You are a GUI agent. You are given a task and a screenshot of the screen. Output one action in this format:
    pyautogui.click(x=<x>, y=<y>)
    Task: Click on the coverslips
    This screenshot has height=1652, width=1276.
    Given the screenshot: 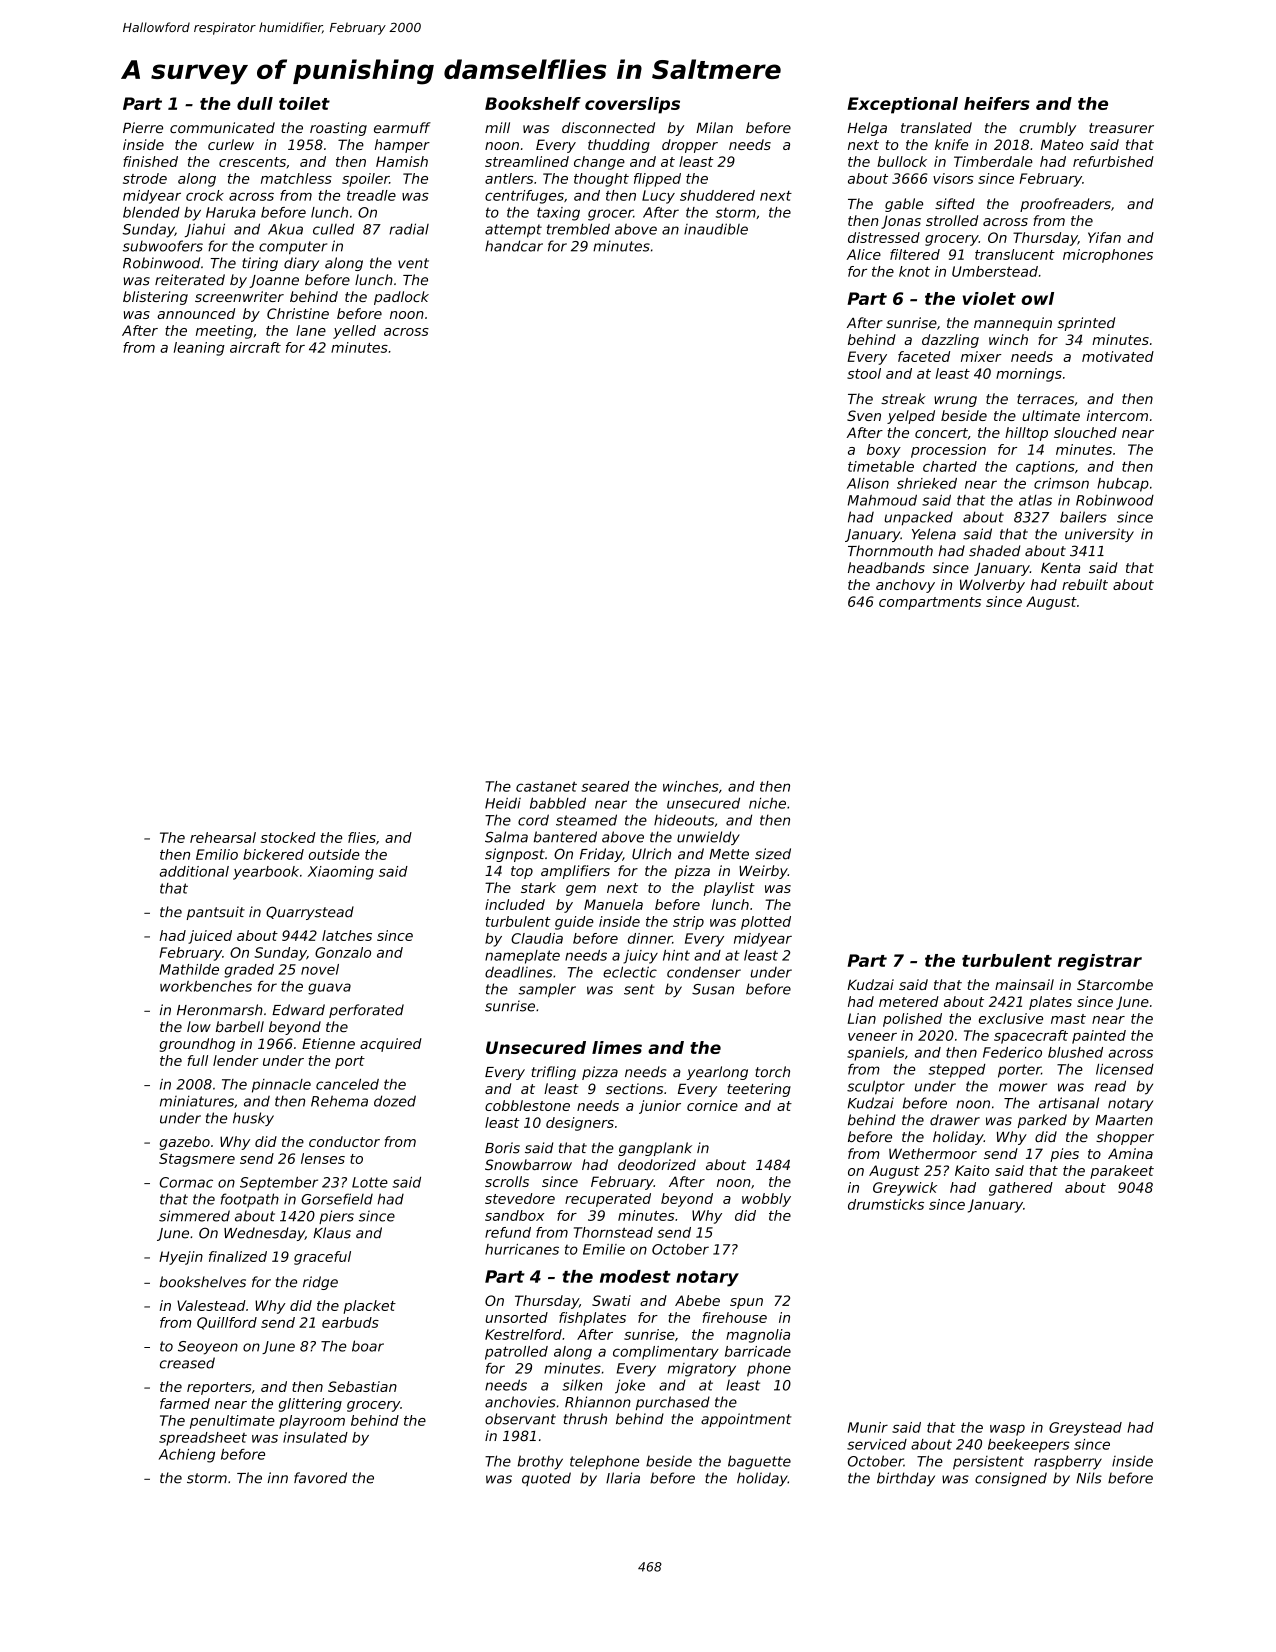 What is the action you would take?
    pyautogui.click(x=632, y=105)
